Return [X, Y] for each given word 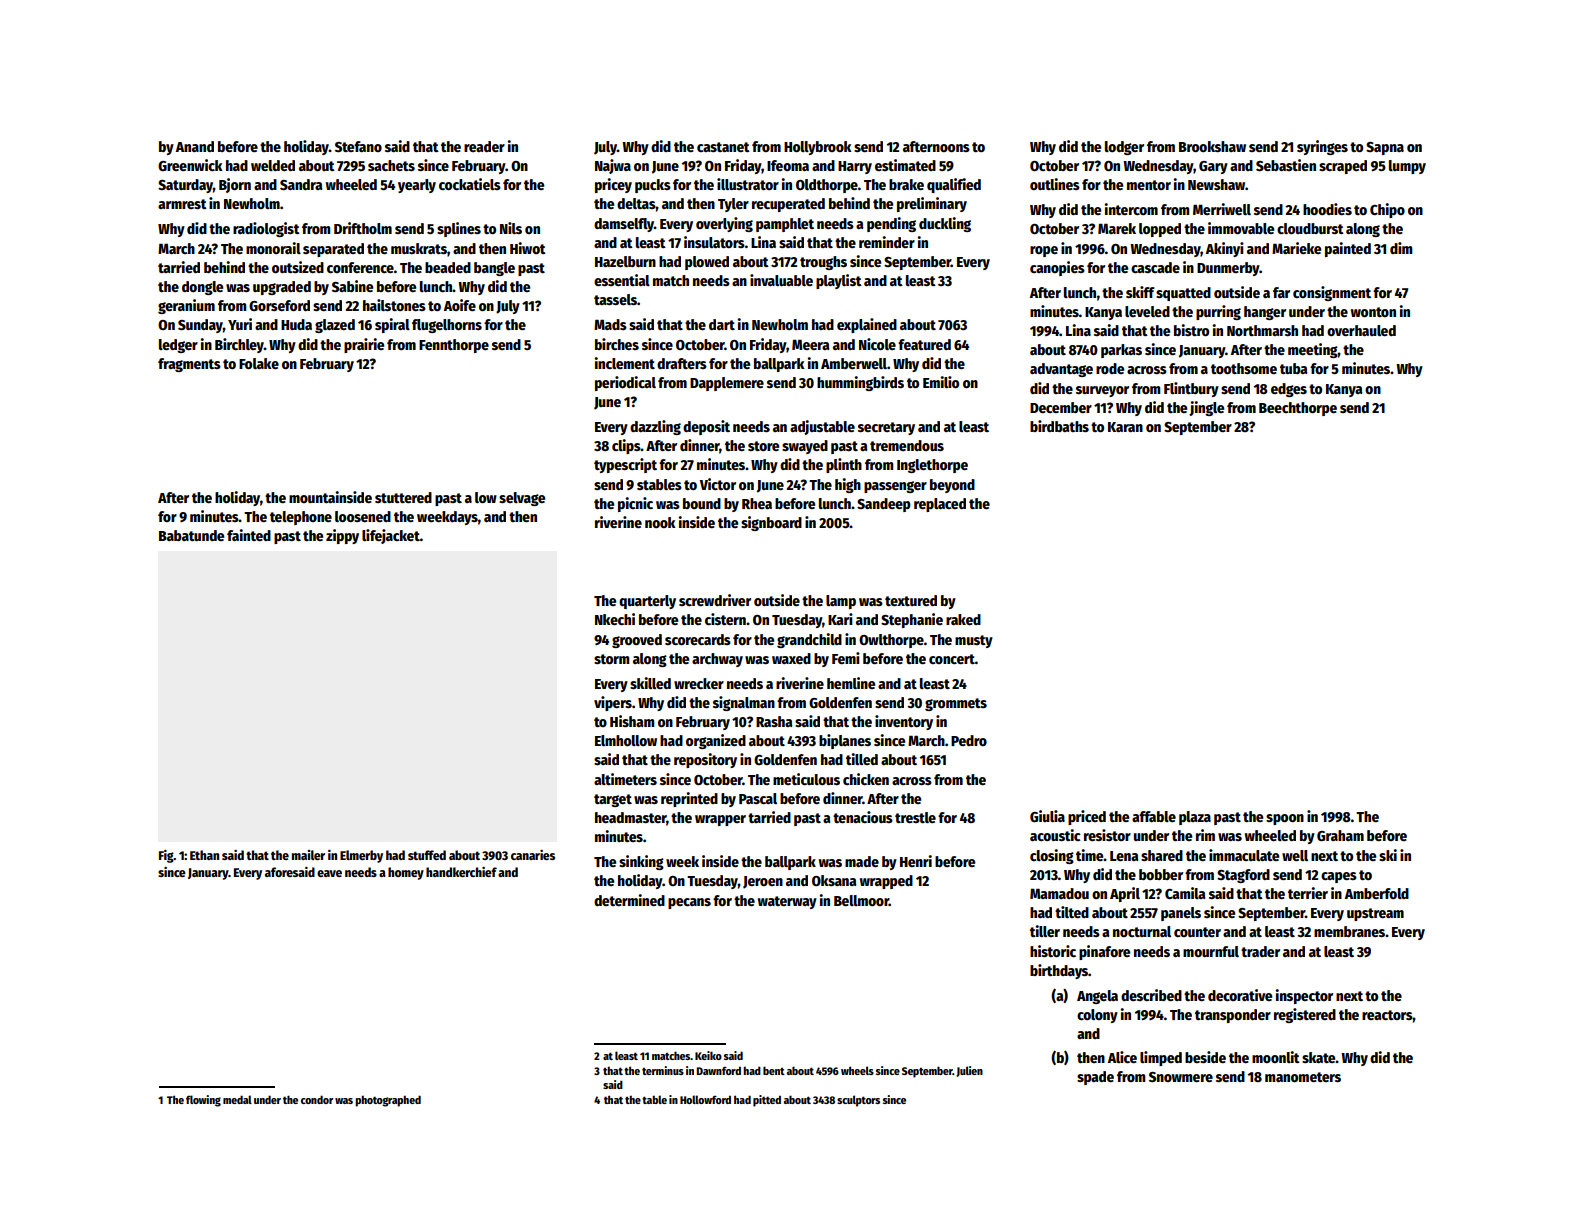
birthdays [1059, 971]
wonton [1373, 312]
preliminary [932, 204]
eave [329, 873]
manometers [1303, 1077]
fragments [189, 365]
